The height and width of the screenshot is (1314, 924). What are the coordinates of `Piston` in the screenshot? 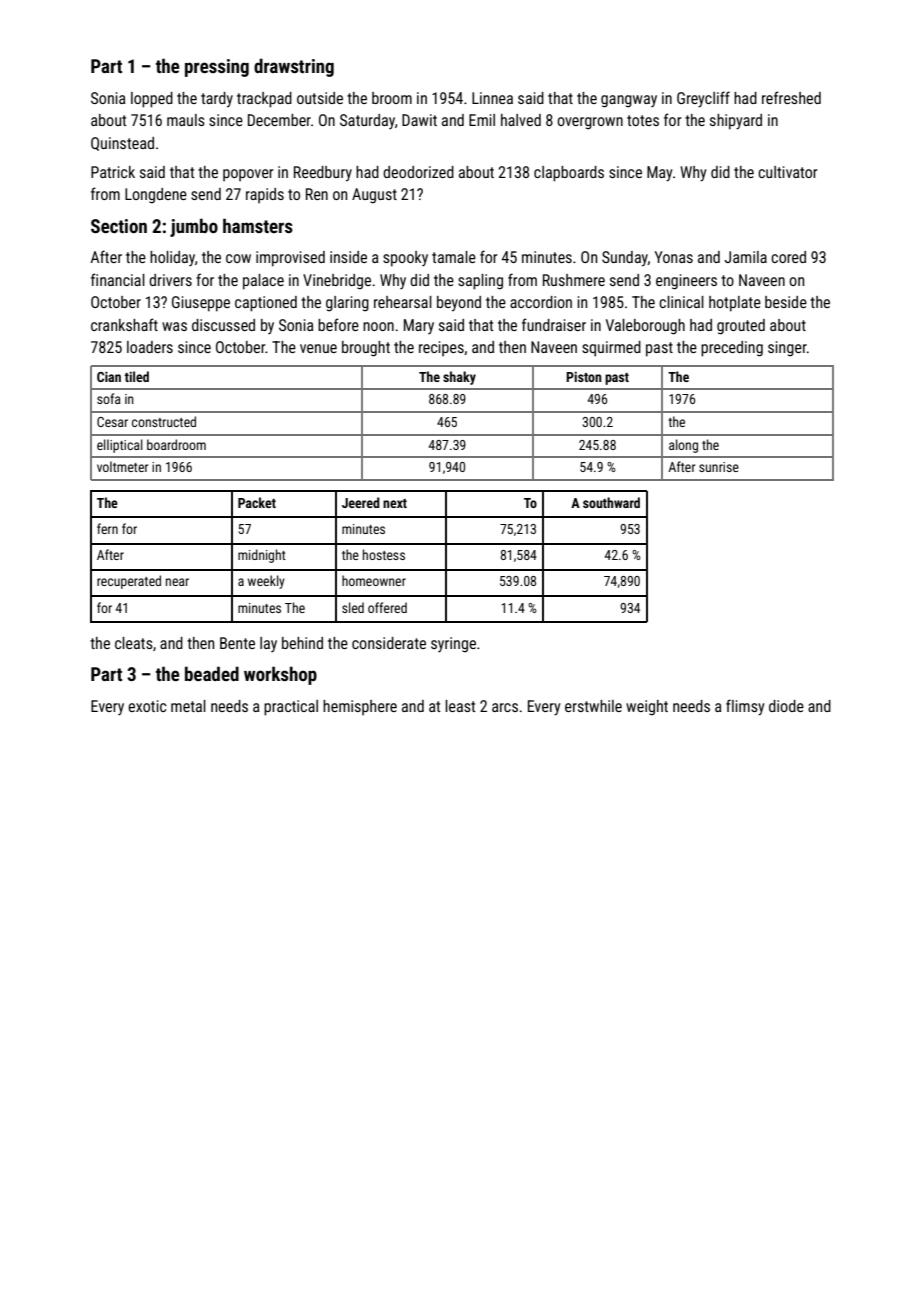 It's located at (584, 377).
